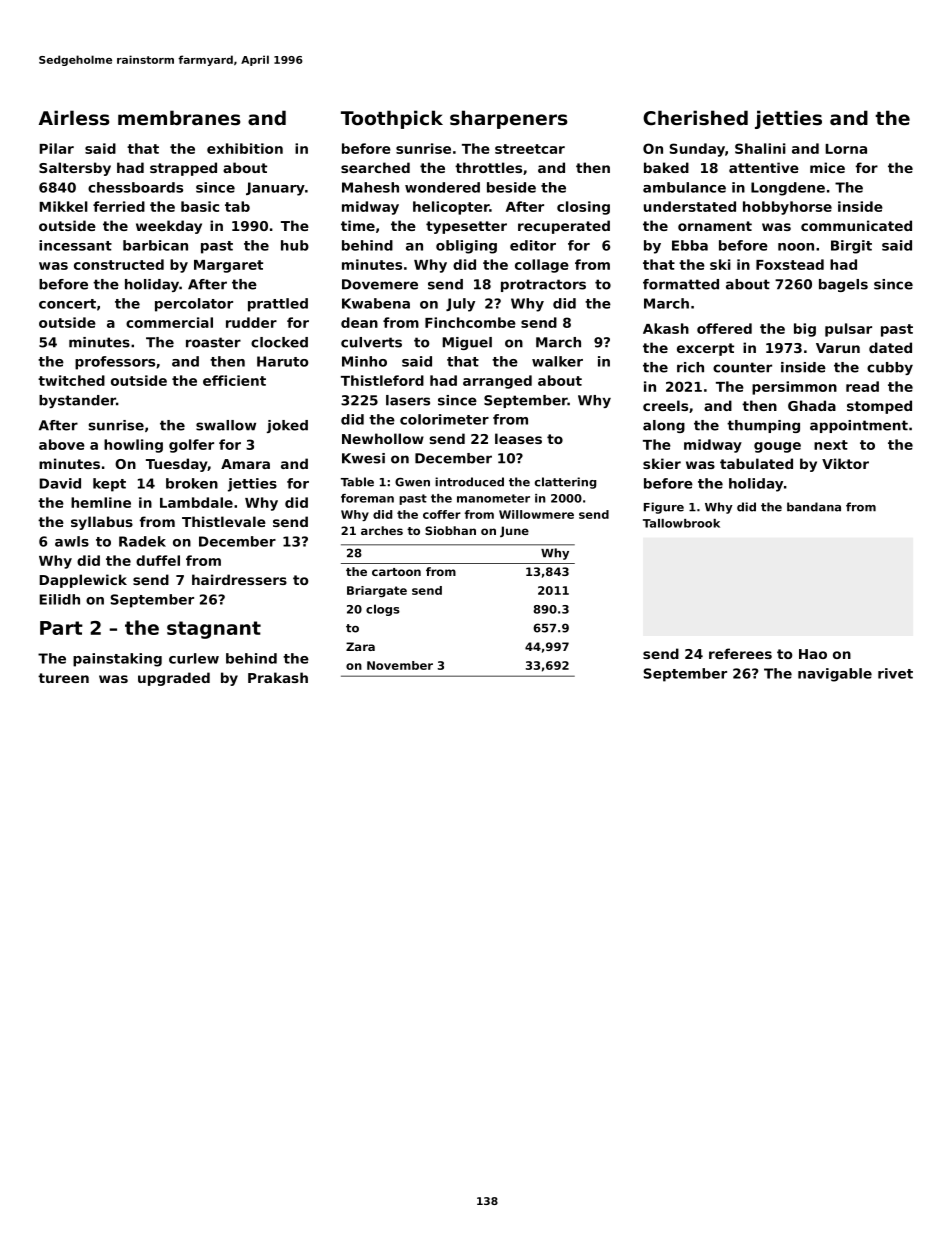 Image resolution: width=952 pixels, height=1233 pixels. I want to click on bandana, so click(814, 507).
